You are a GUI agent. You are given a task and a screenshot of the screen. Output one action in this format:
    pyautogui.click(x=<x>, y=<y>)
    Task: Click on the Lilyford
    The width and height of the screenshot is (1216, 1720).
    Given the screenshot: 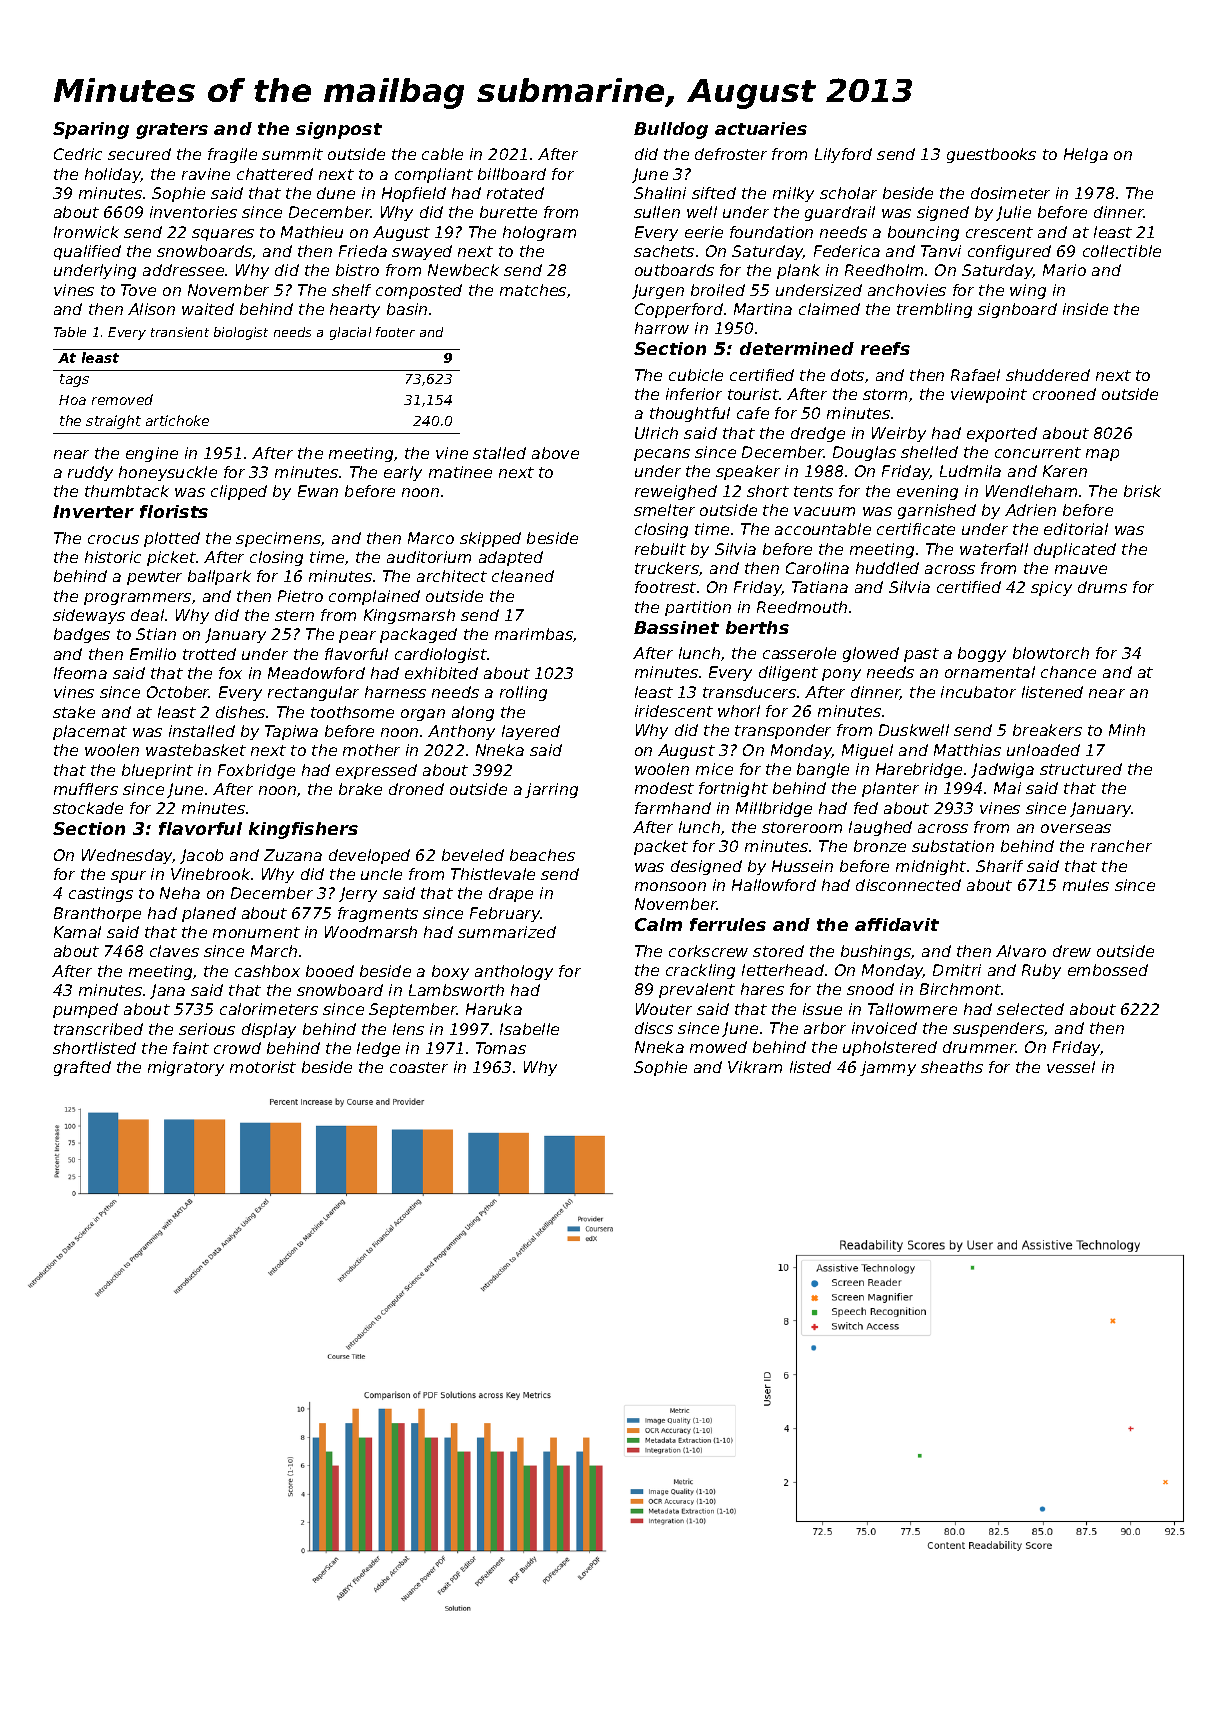 What is the action you would take?
    pyautogui.click(x=843, y=155)
